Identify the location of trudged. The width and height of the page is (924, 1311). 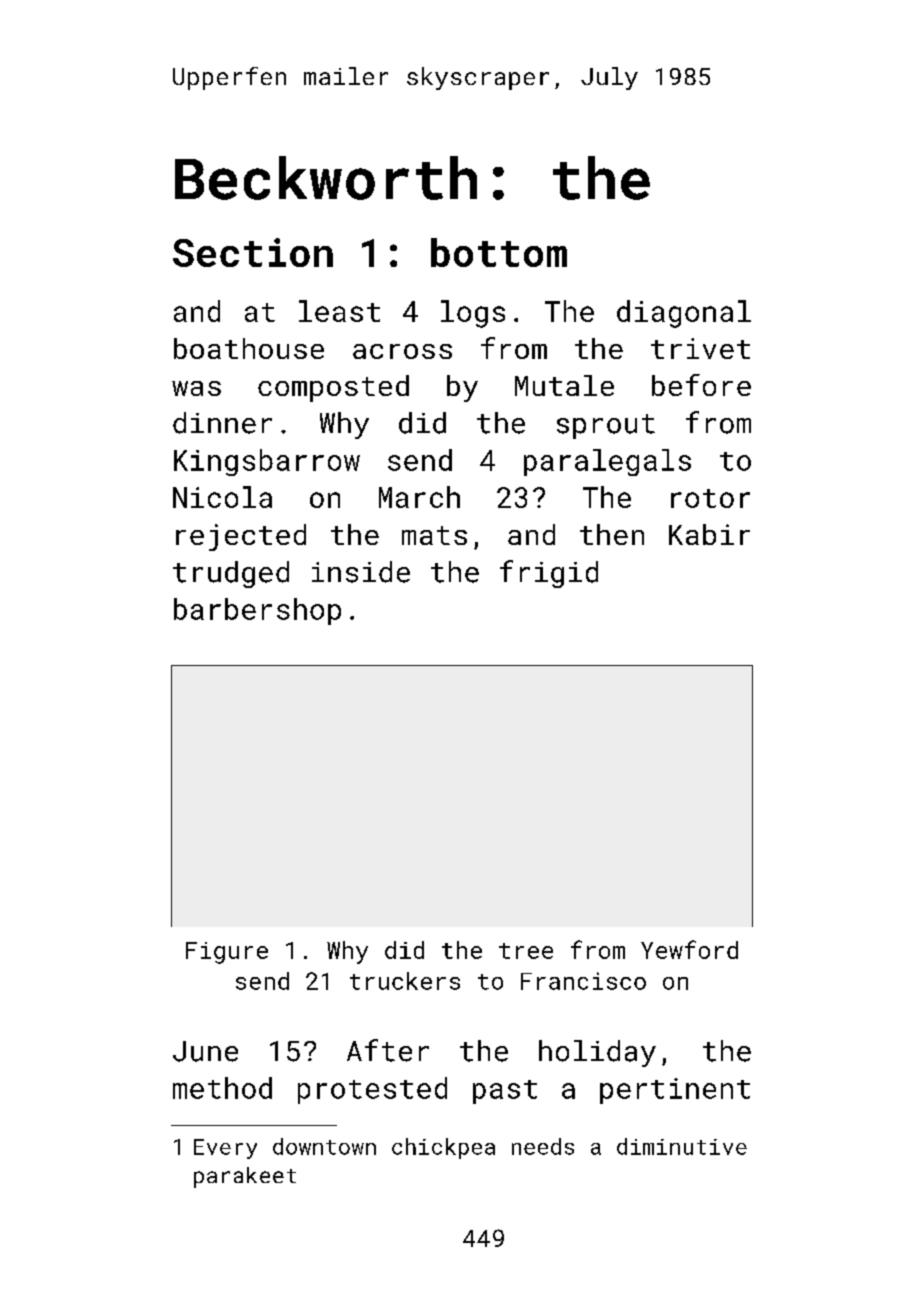
(231, 574).
